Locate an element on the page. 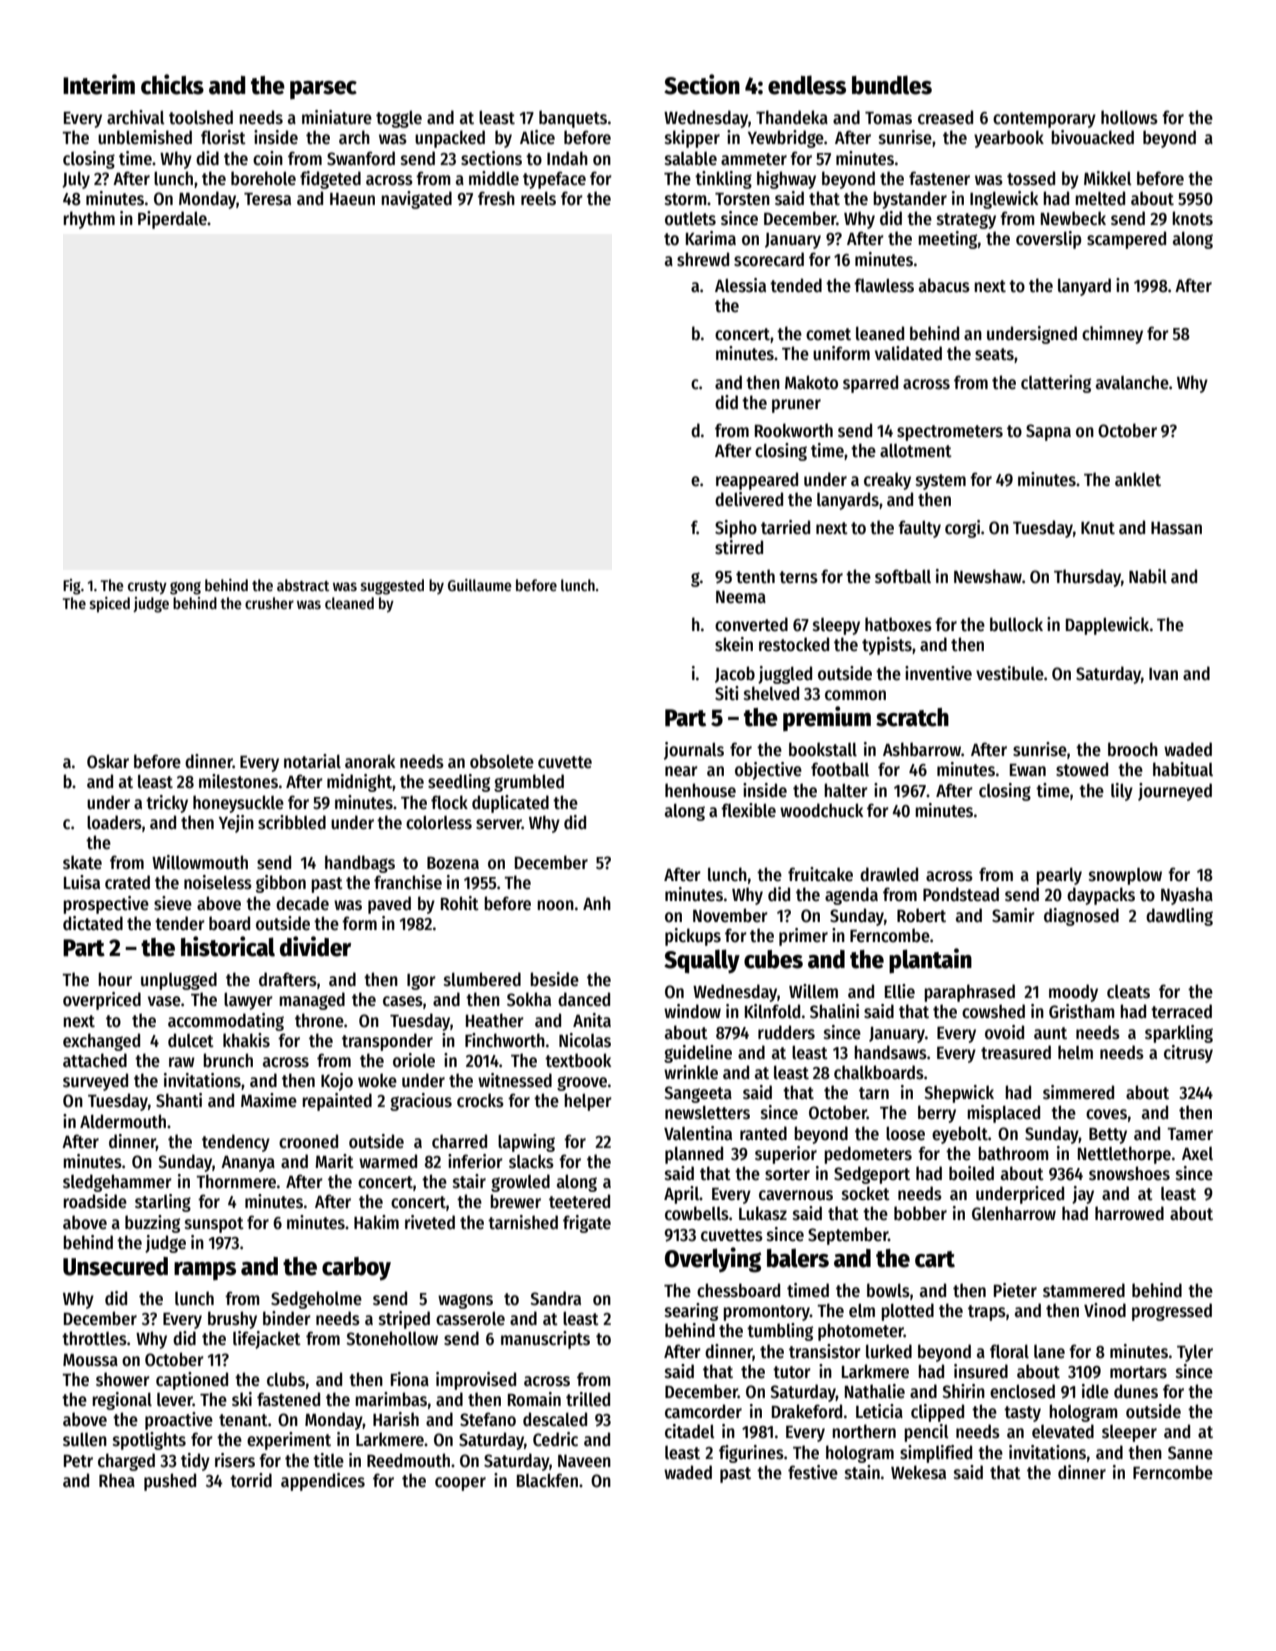  Makoto is located at coordinates (811, 382).
